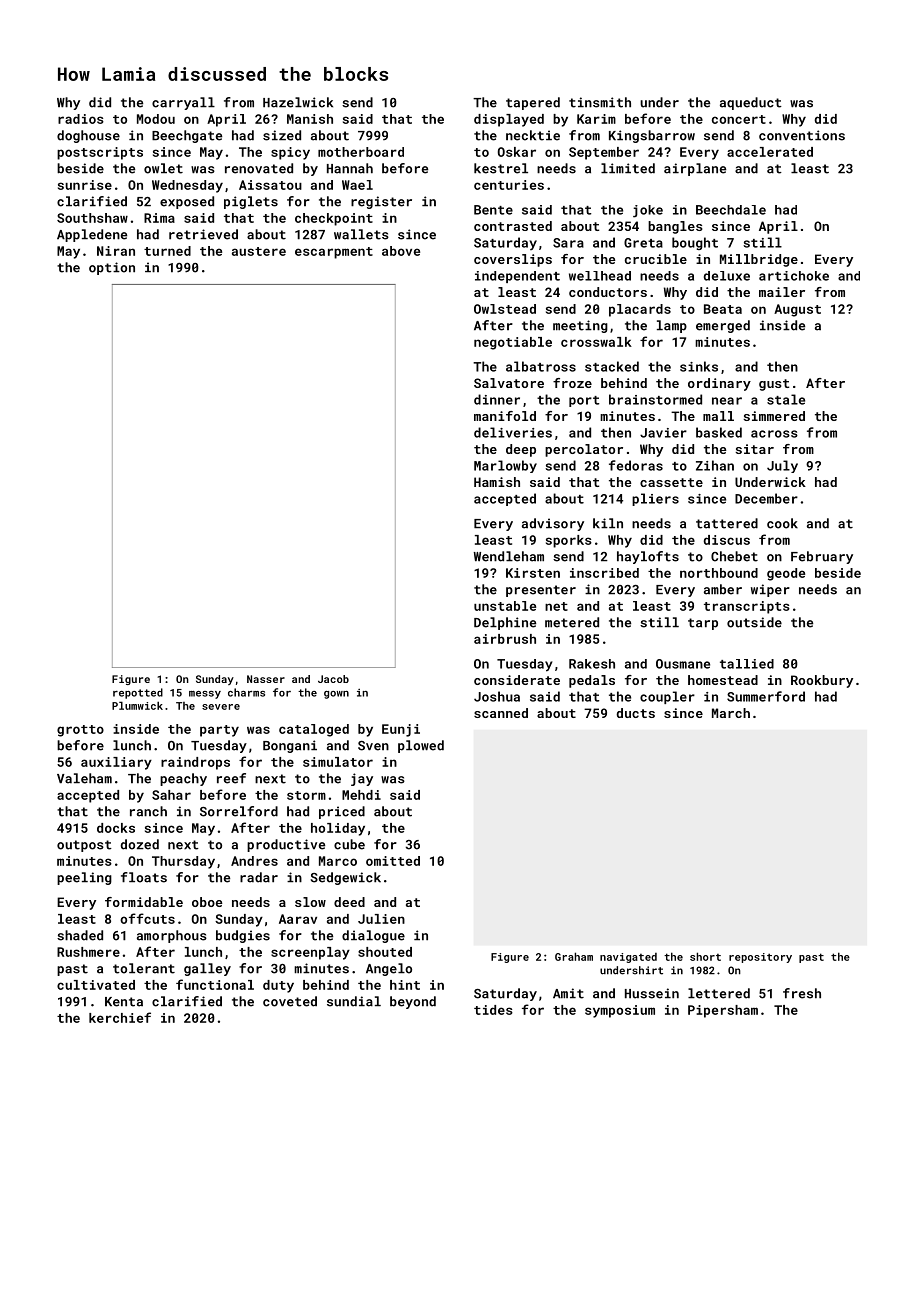  What do you see at coordinates (731, 713) in the screenshot?
I see `March` at bounding box center [731, 713].
